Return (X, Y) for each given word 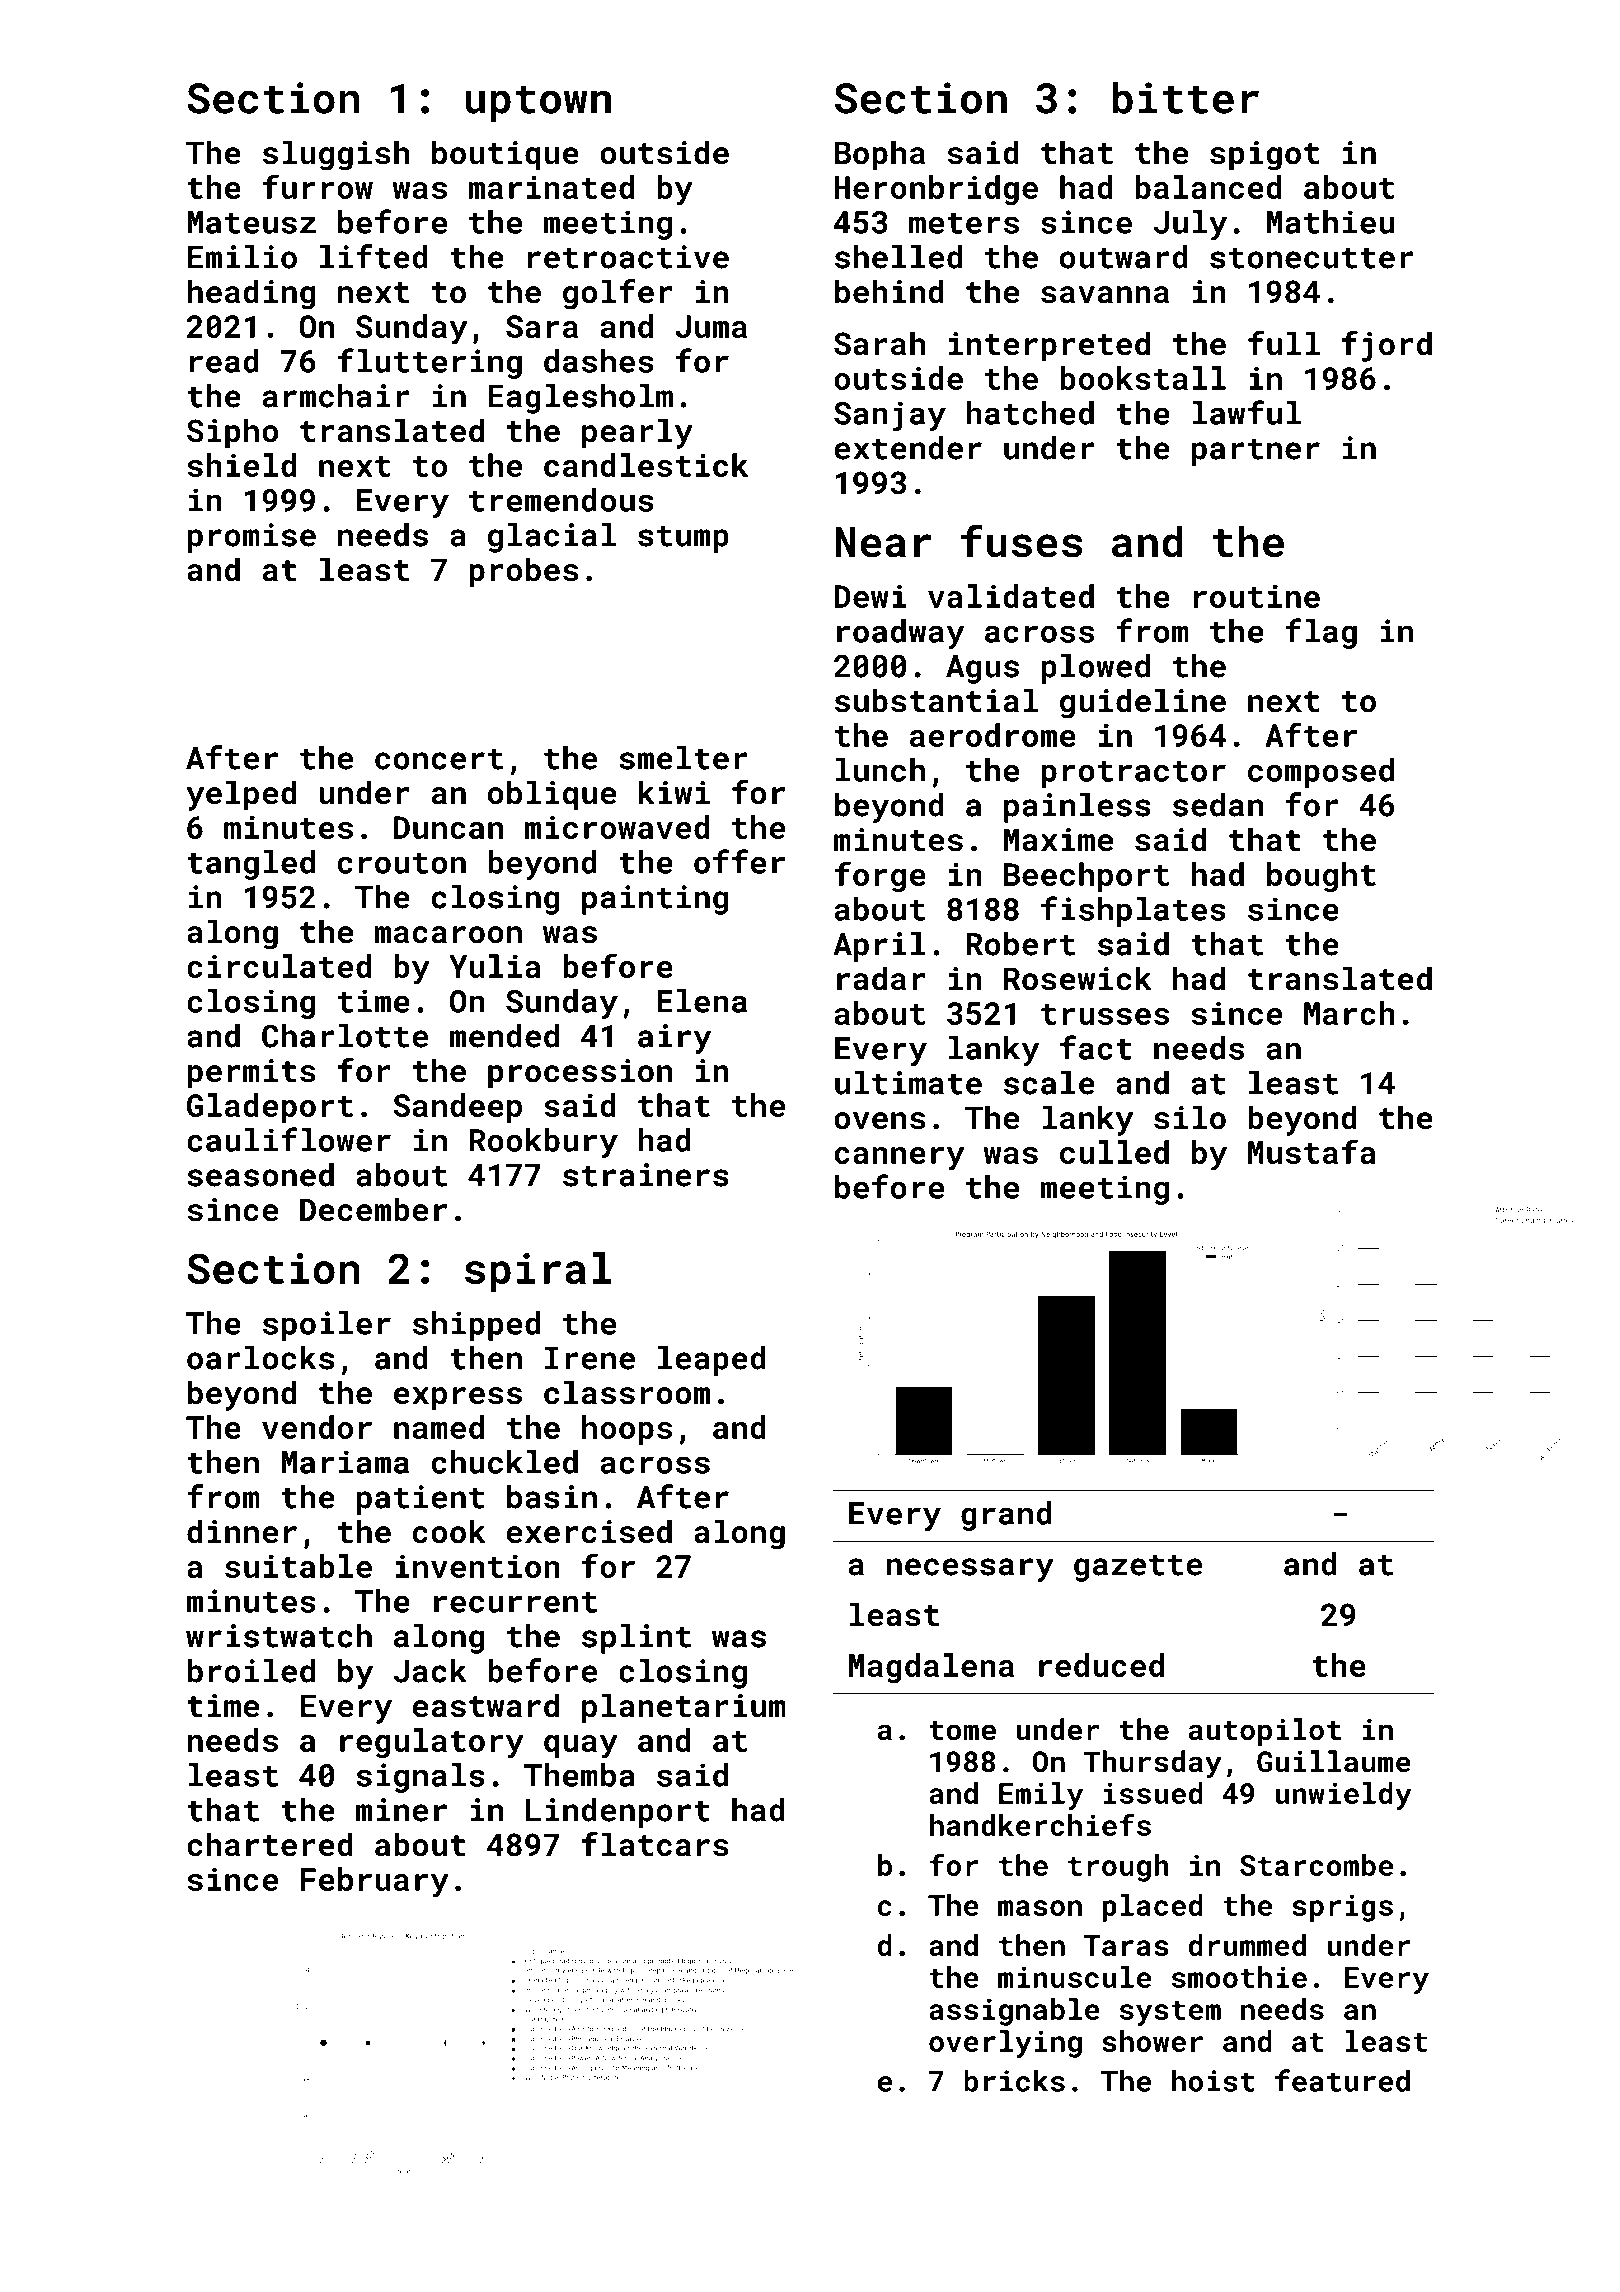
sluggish (336, 155)
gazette (1138, 1568)
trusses (1105, 1014)
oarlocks (260, 1358)
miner (401, 1810)
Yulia (495, 966)
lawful (1247, 412)
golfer (617, 294)
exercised (589, 1531)
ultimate (908, 1083)
